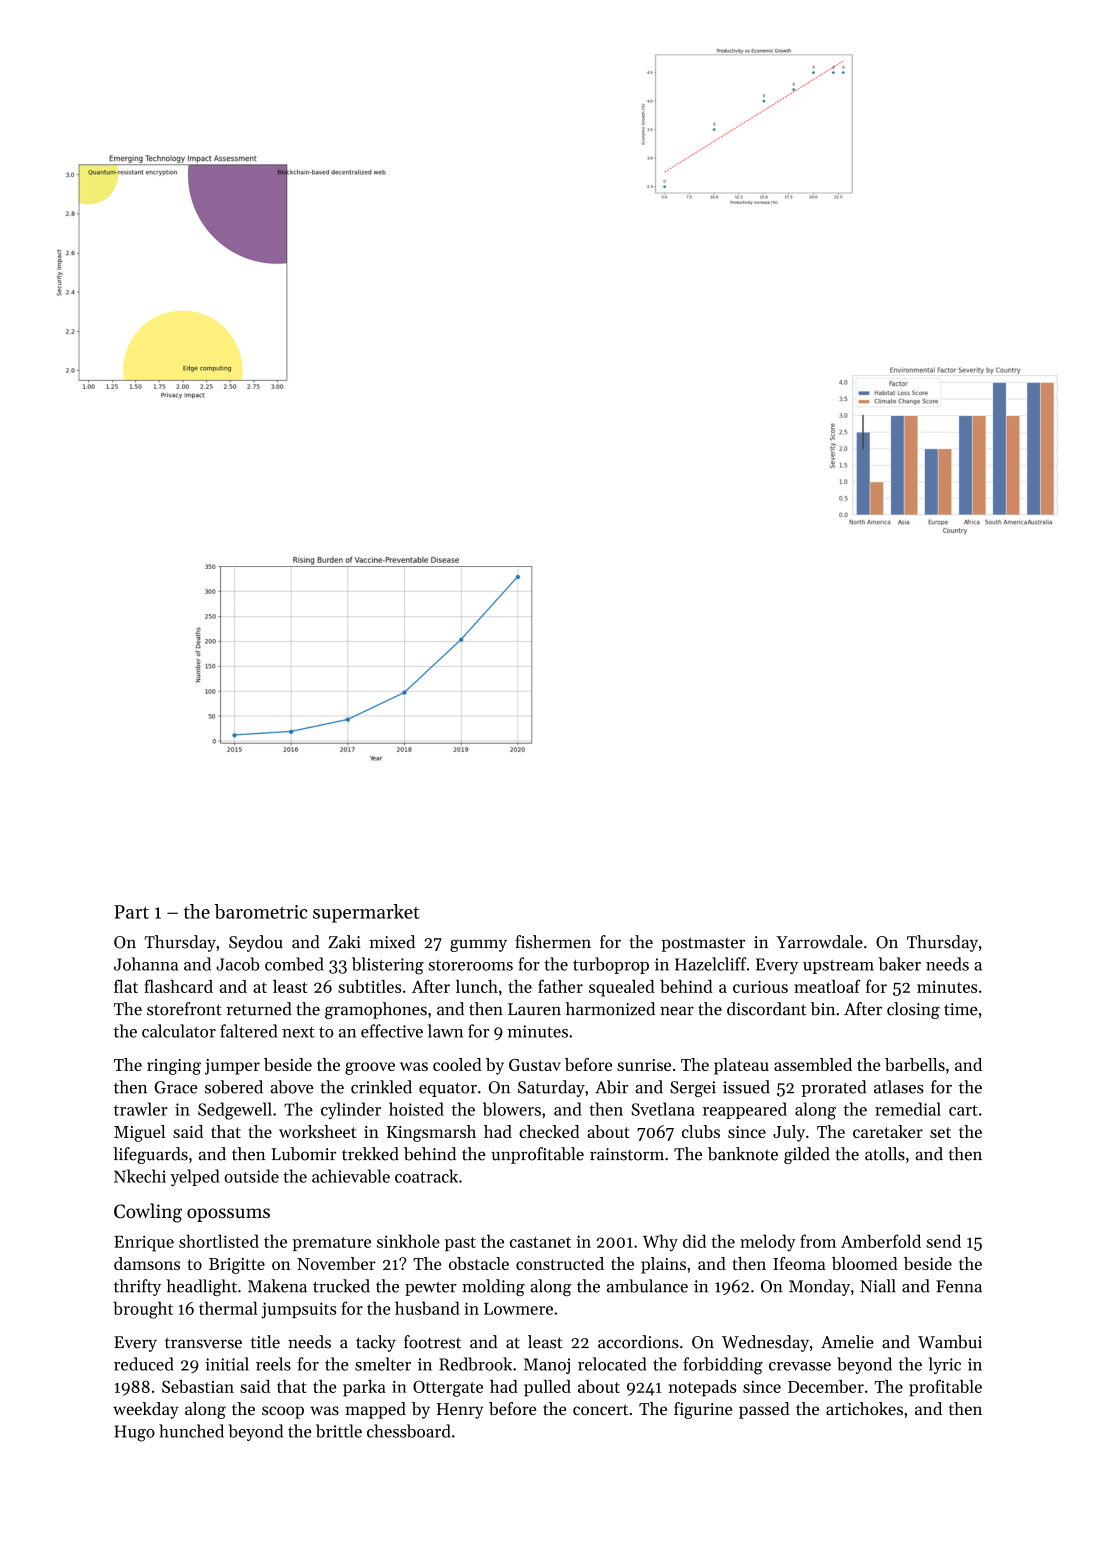 The image size is (1096, 1551). Describe the element at coordinates (298, 1032) in the screenshot. I see `next` at that location.
